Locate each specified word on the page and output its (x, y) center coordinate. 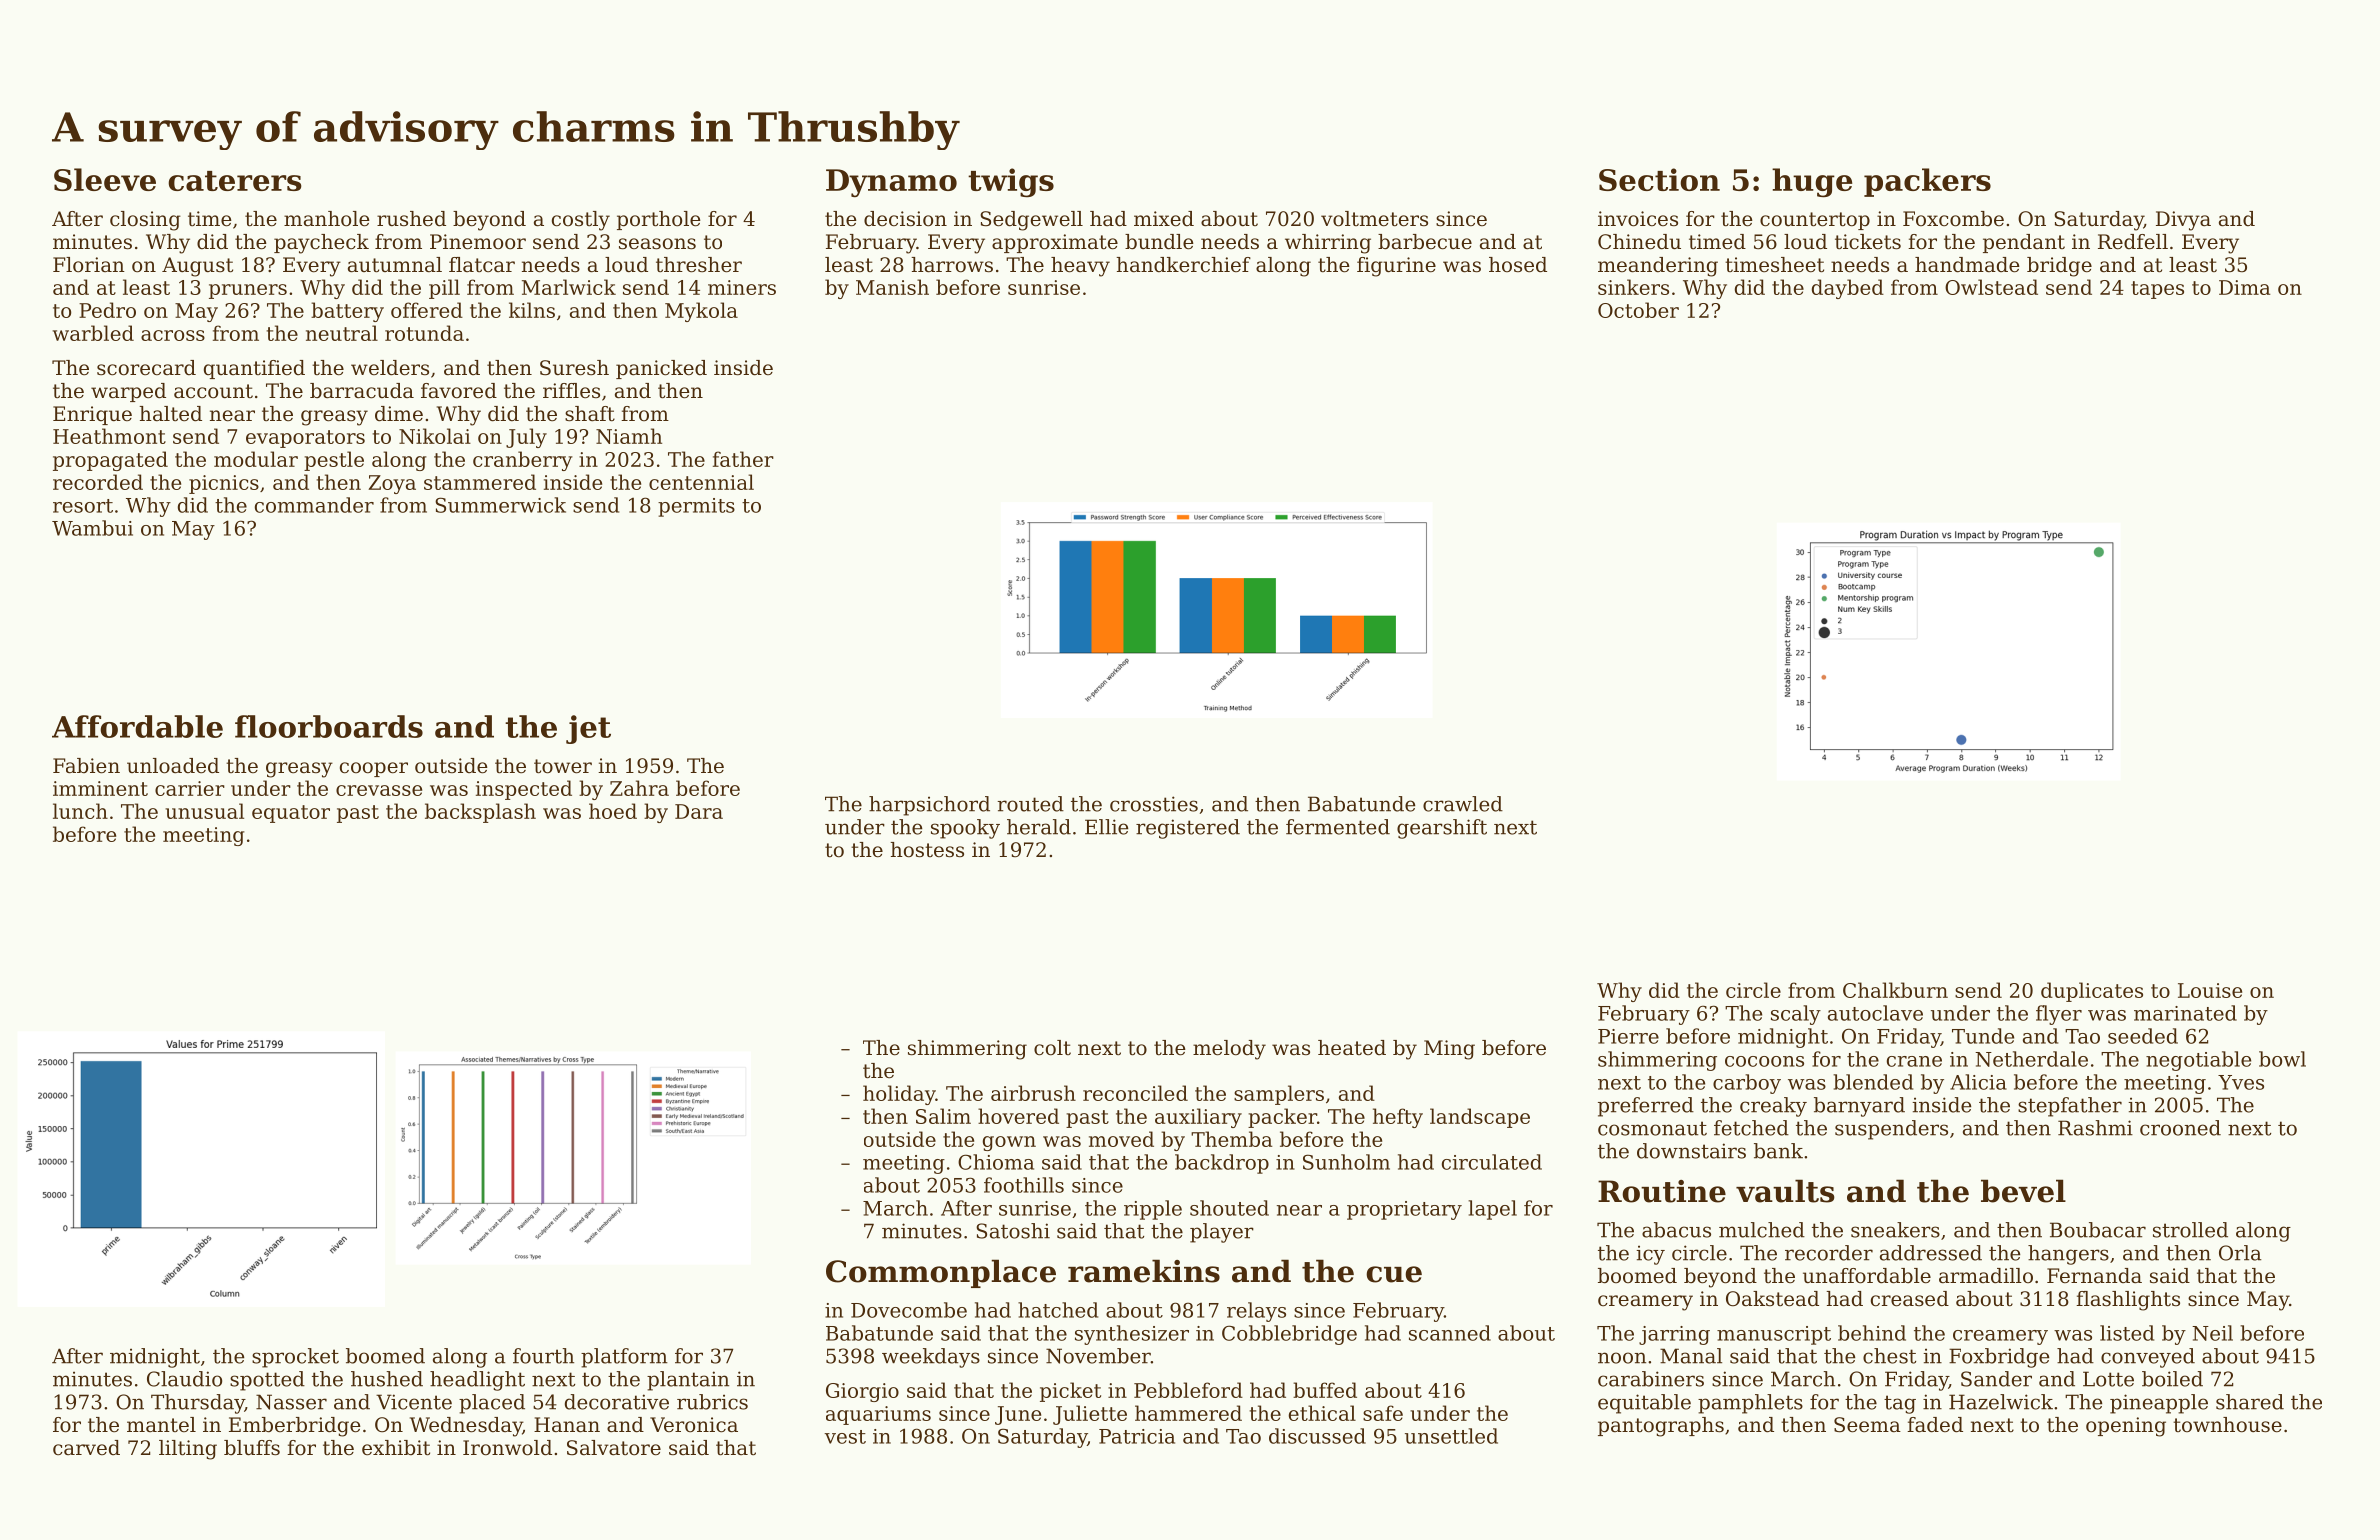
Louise (2210, 990)
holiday (899, 1095)
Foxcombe (1953, 219)
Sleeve (105, 179)
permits (696, 507)
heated (1352, 1047)
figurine (1396, 267)
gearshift (1442, 829)
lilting (188, 1450)
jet (588, 729)
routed (1030, 804)
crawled (1463, 804)
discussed (1317, 1436)
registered (1188, 829)
